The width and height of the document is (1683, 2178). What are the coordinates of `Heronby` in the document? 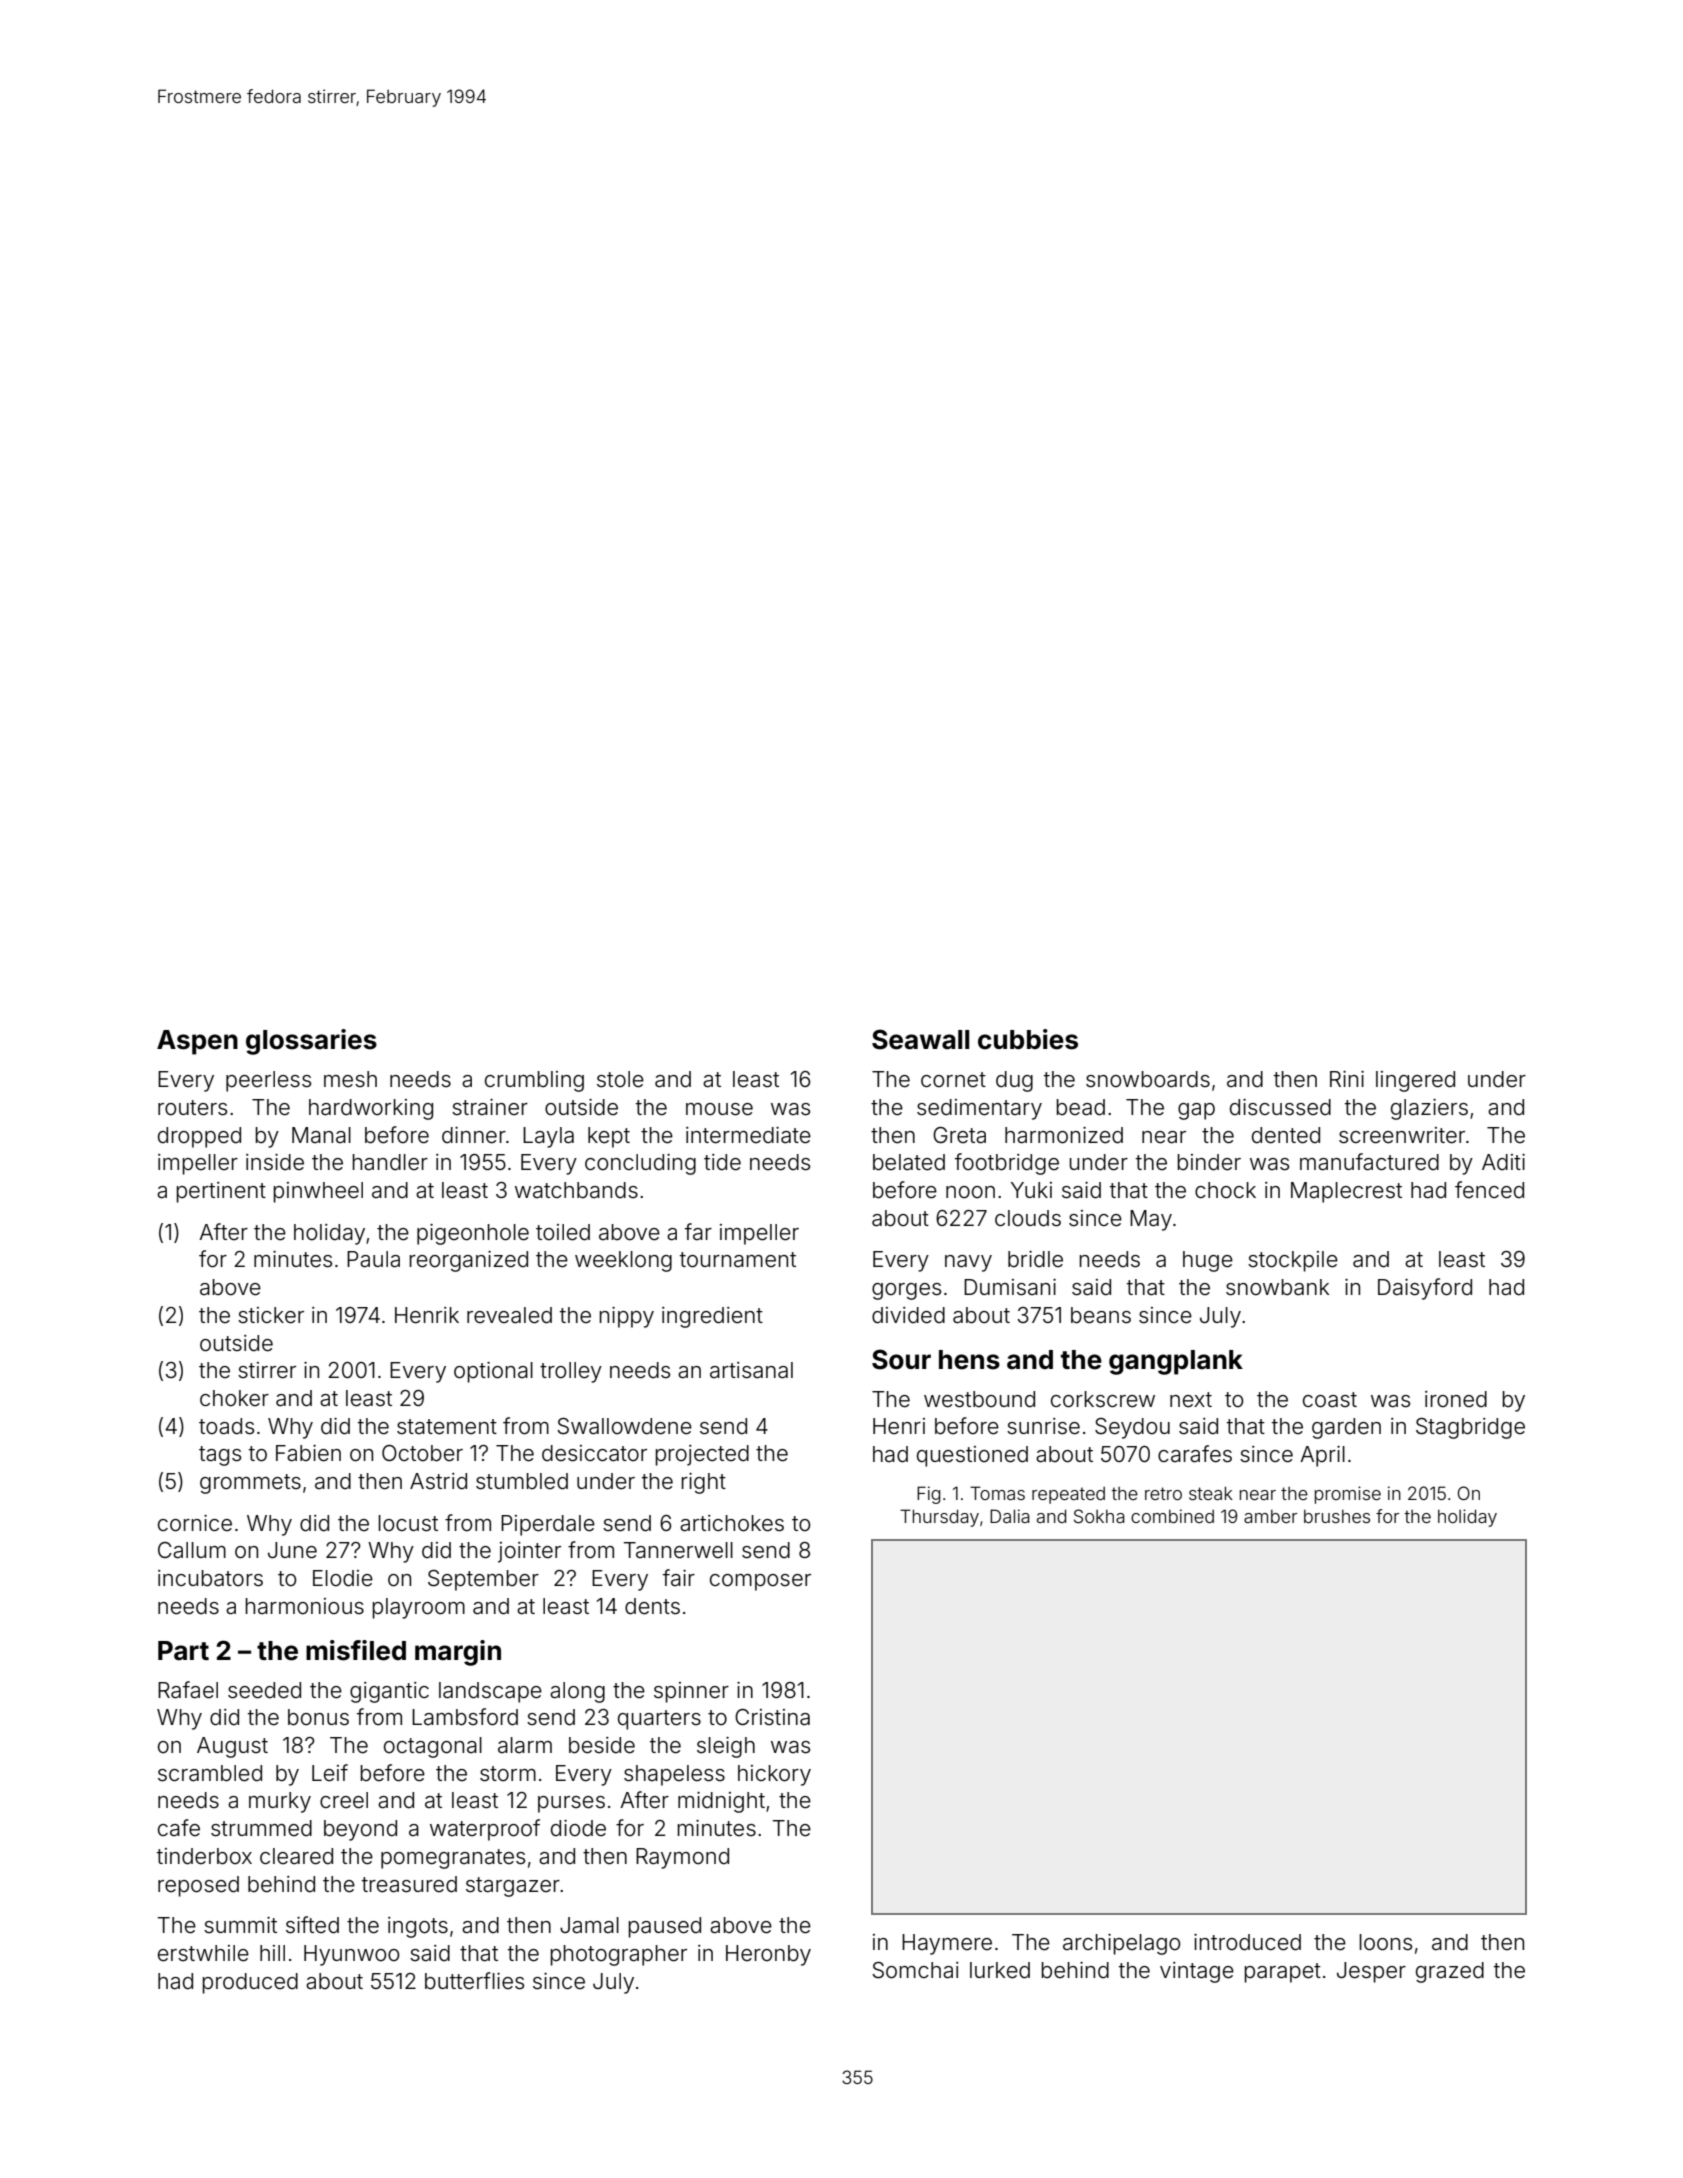 It's located at (768, 1955).
